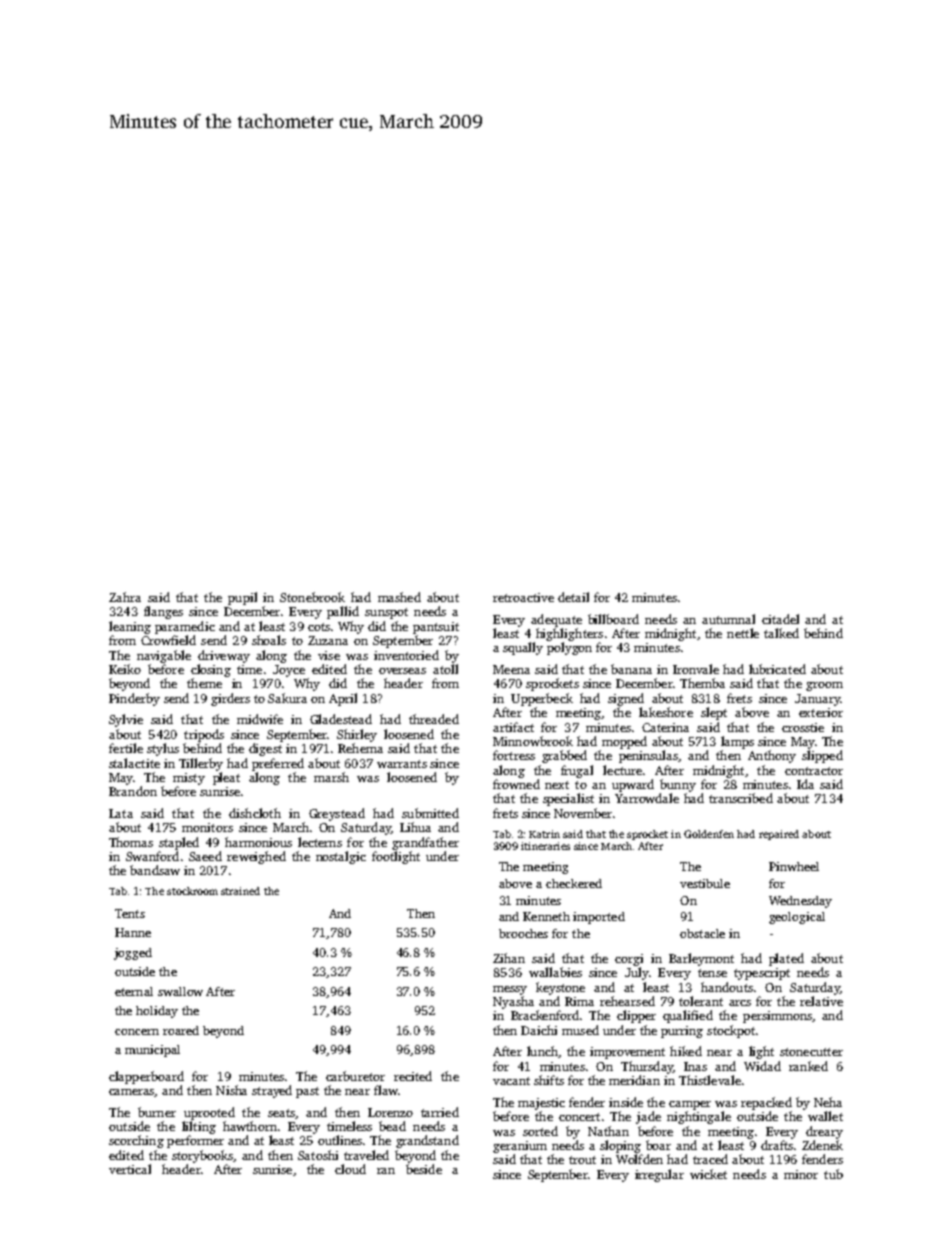  Describe the element at coordinates (130, 627) in the image. I see `leaning` at that location.
